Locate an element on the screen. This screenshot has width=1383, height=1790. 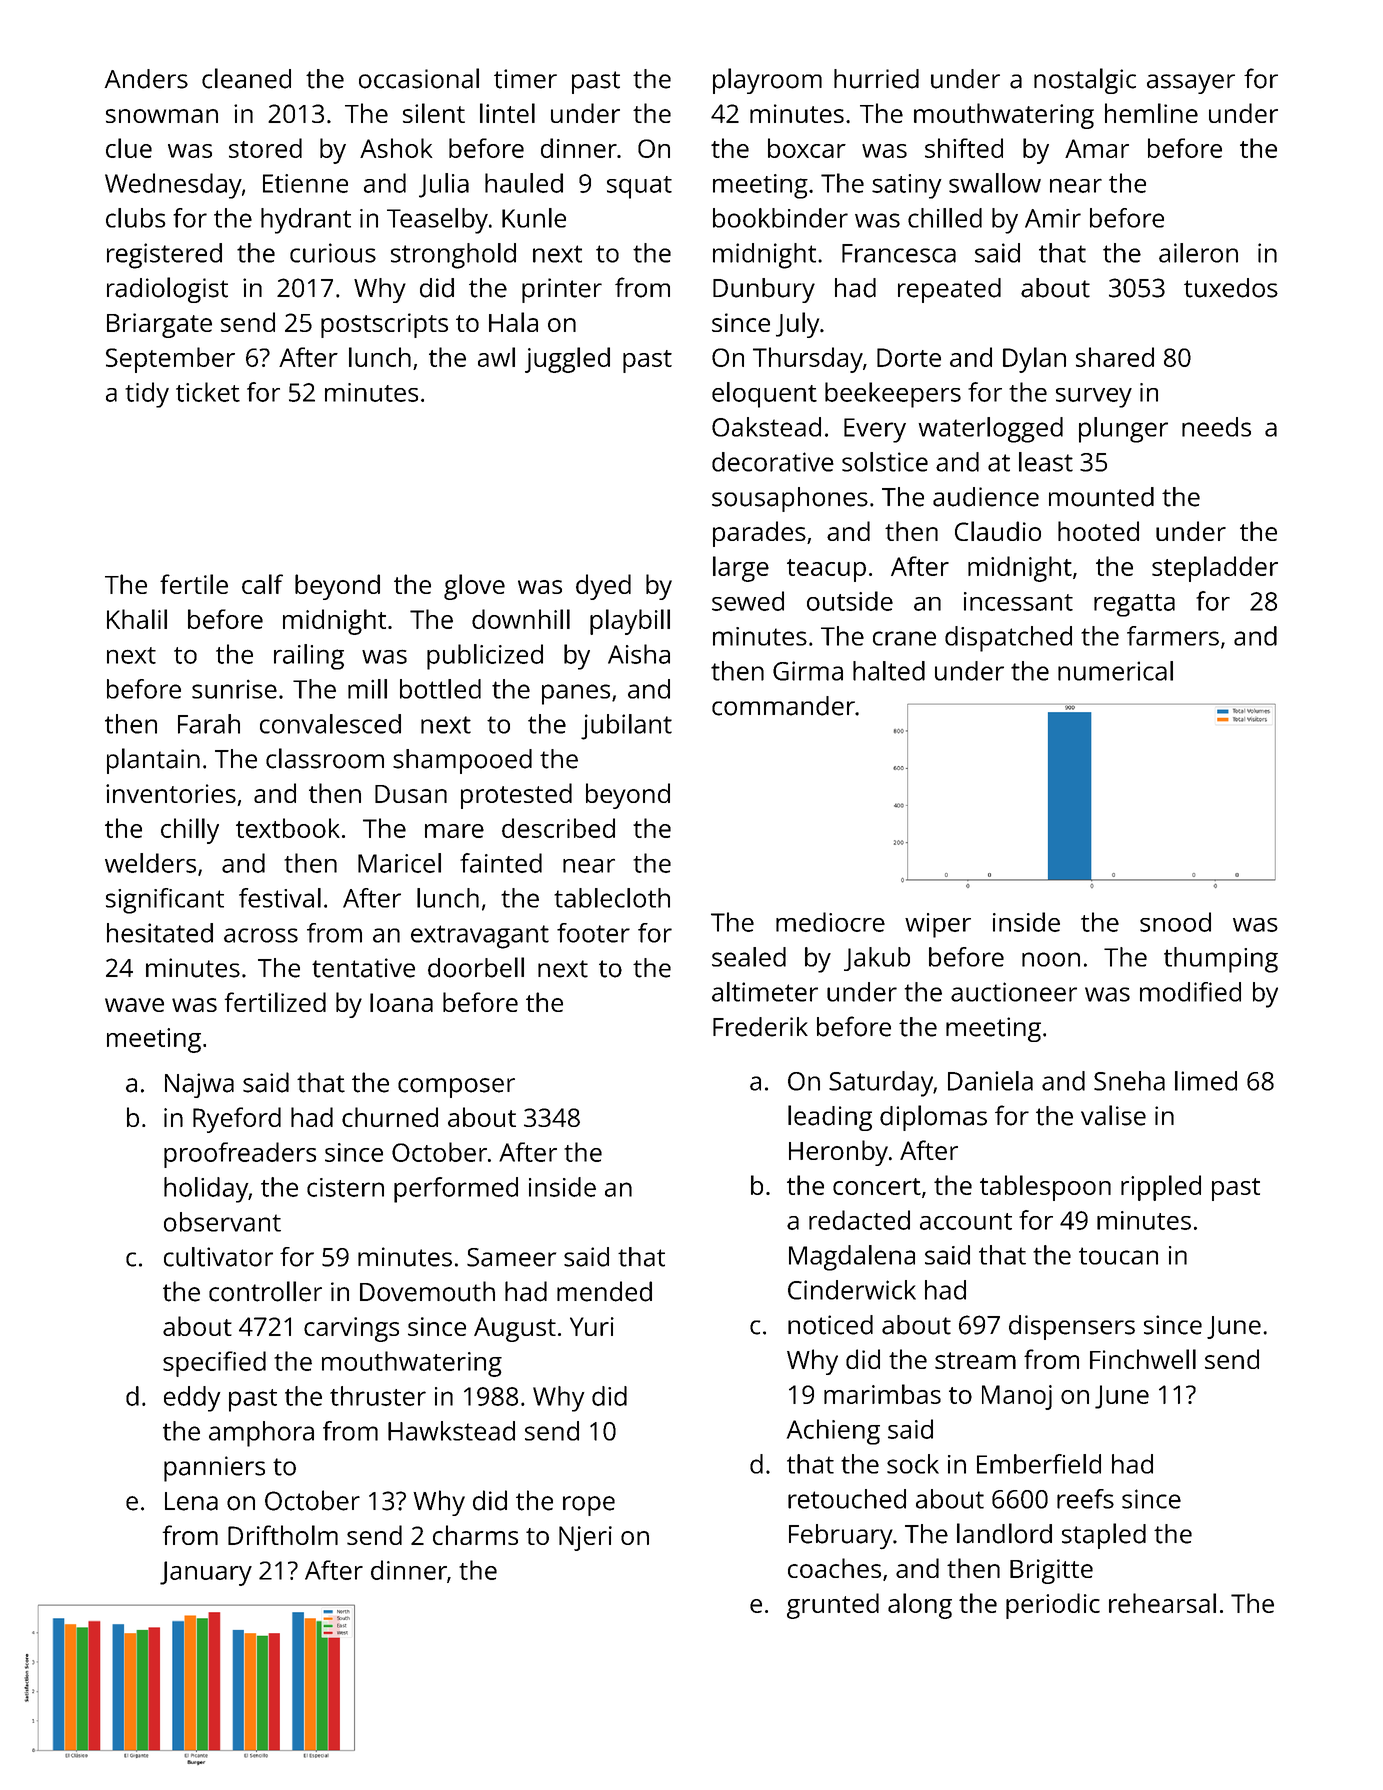
commander is located at coordinates (783, 706).
